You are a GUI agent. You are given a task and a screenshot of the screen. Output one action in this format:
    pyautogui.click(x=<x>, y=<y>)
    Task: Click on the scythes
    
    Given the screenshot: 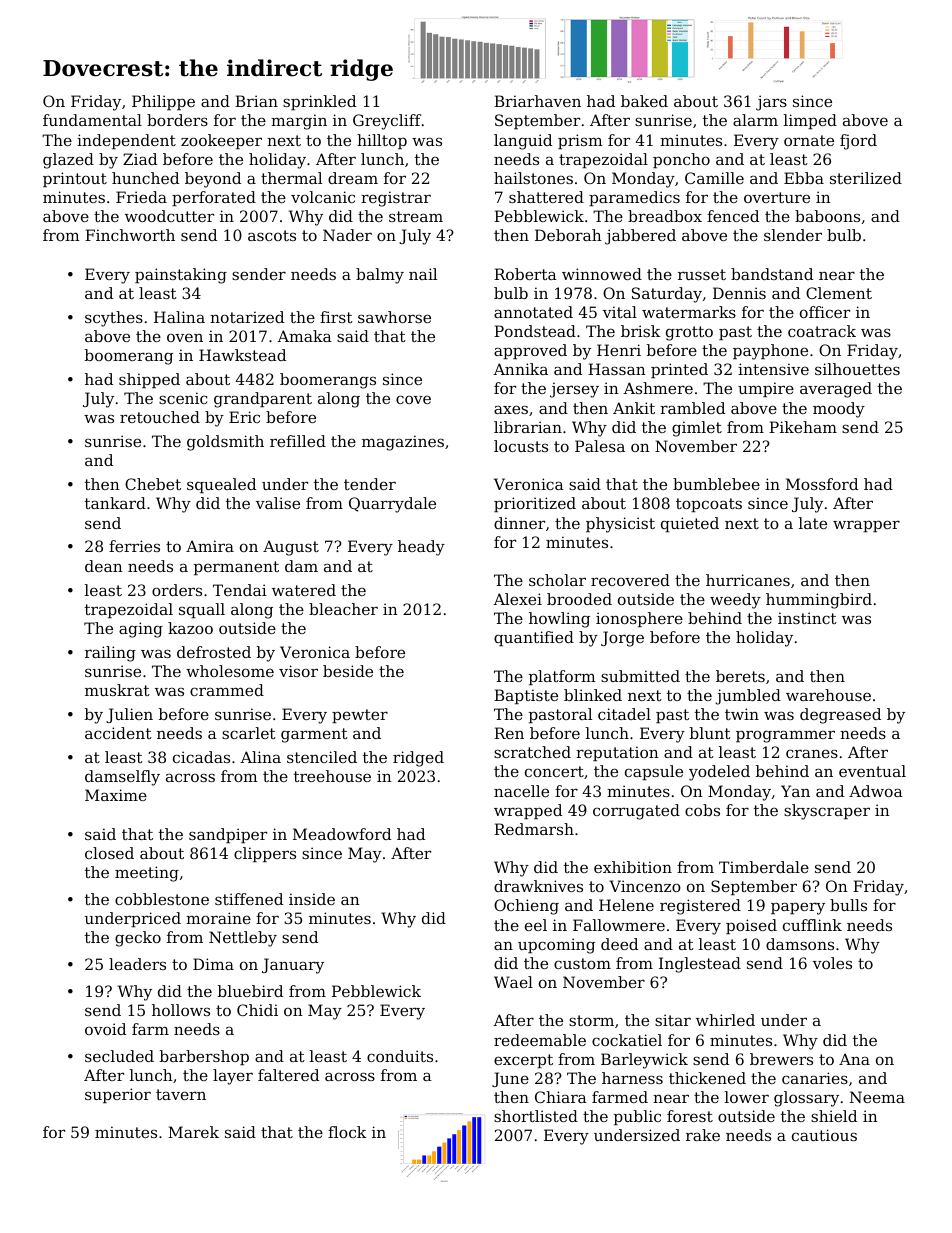 What is the action you would take?
    pyautogui.click(x=114, y=319)
